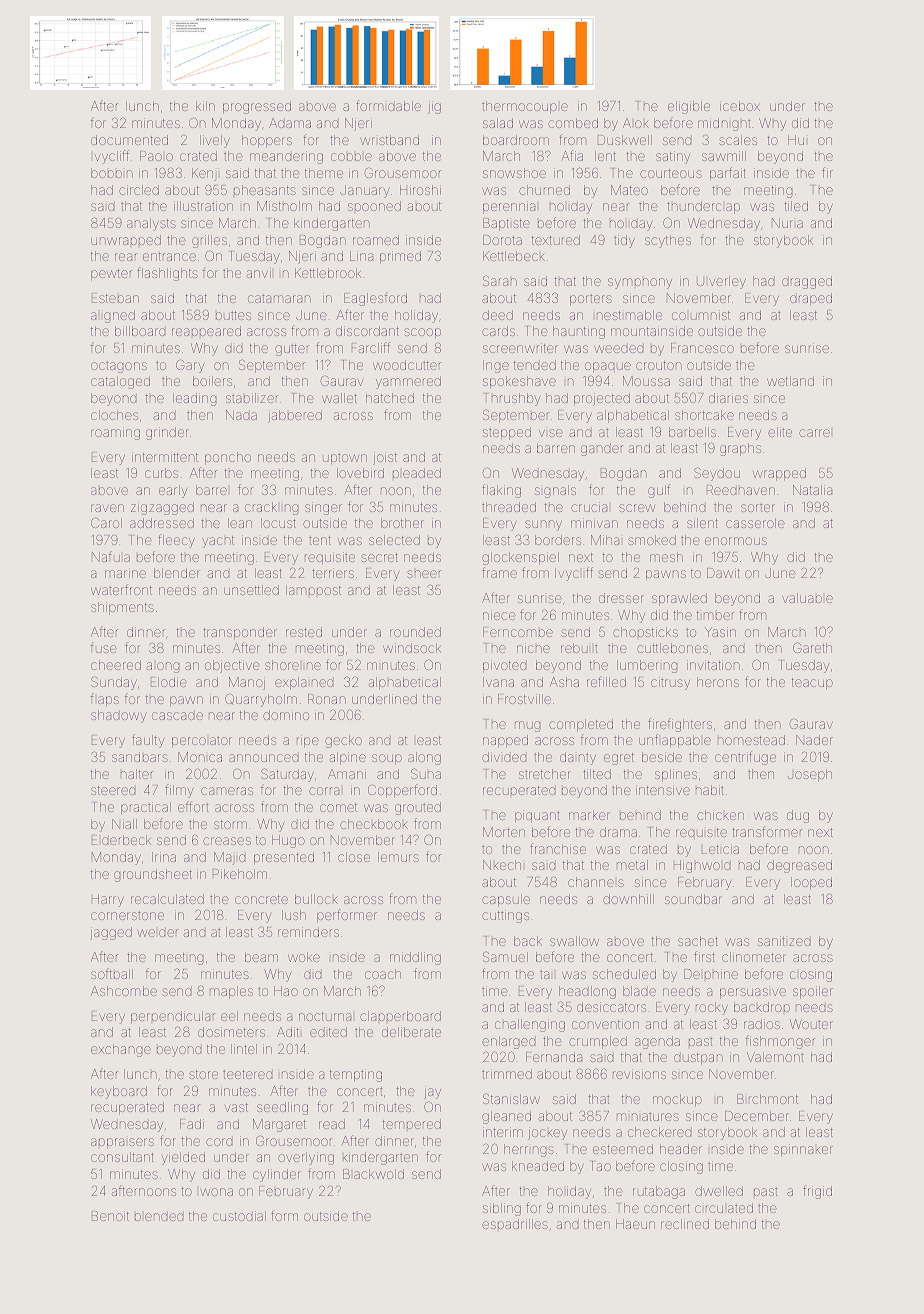 Image resolution: width=924 pixels, height=1314 pixels. Describe the element at coordinates (121, 840) in the screenshot. I see `Elderbeck` at that location.
